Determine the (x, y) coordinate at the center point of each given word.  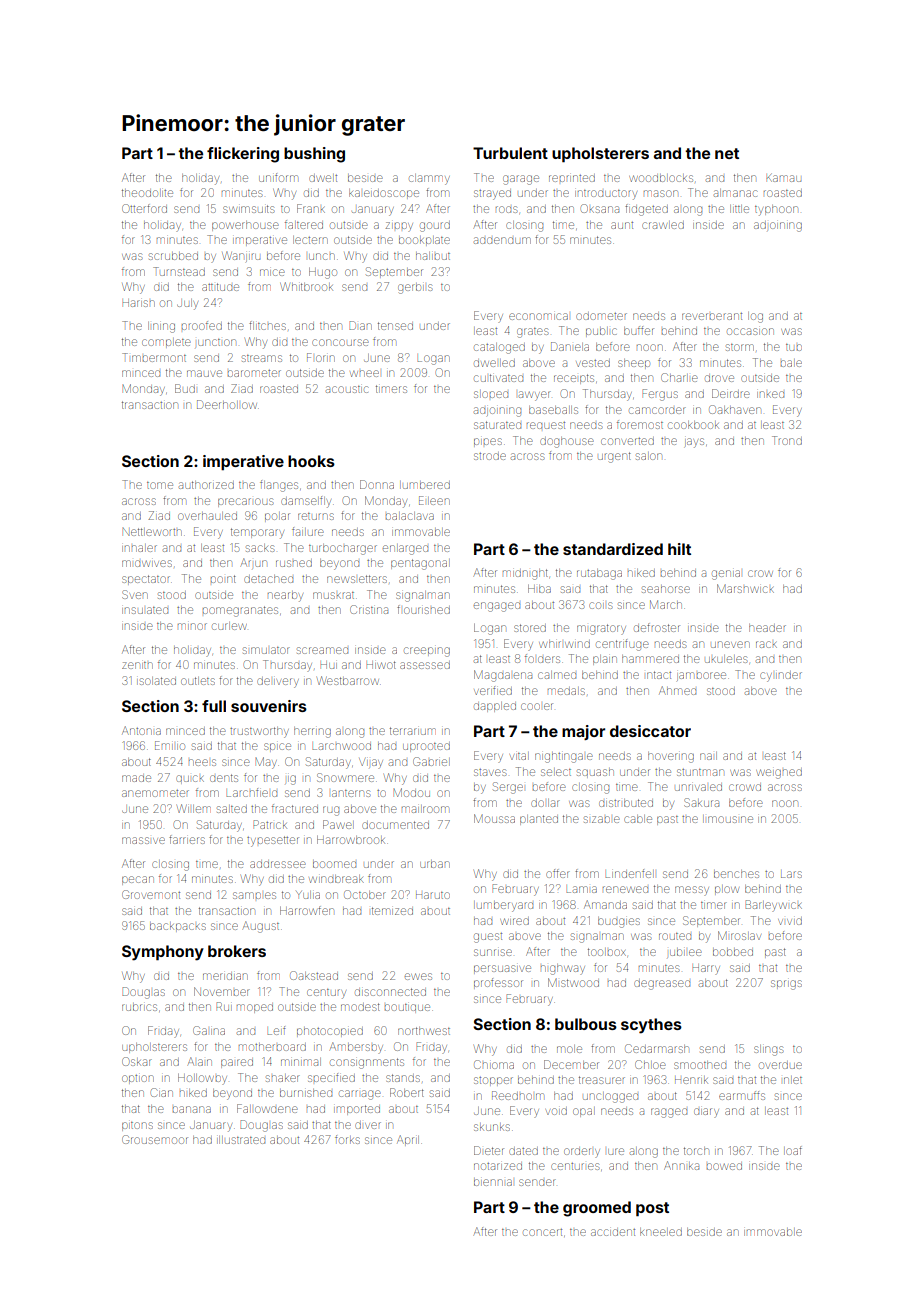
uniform (278, 177)
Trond (787, 440)
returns (316, 516)
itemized (392, 911)
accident (613, 1232)
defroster (657, 627)
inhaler (139, 548)
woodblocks (661, 178)
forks (347, 1139)
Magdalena (503, 676)
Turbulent (510, 153)
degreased (662, 984)
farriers (187, 839)
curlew (229, 626)
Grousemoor (155, 1139)
